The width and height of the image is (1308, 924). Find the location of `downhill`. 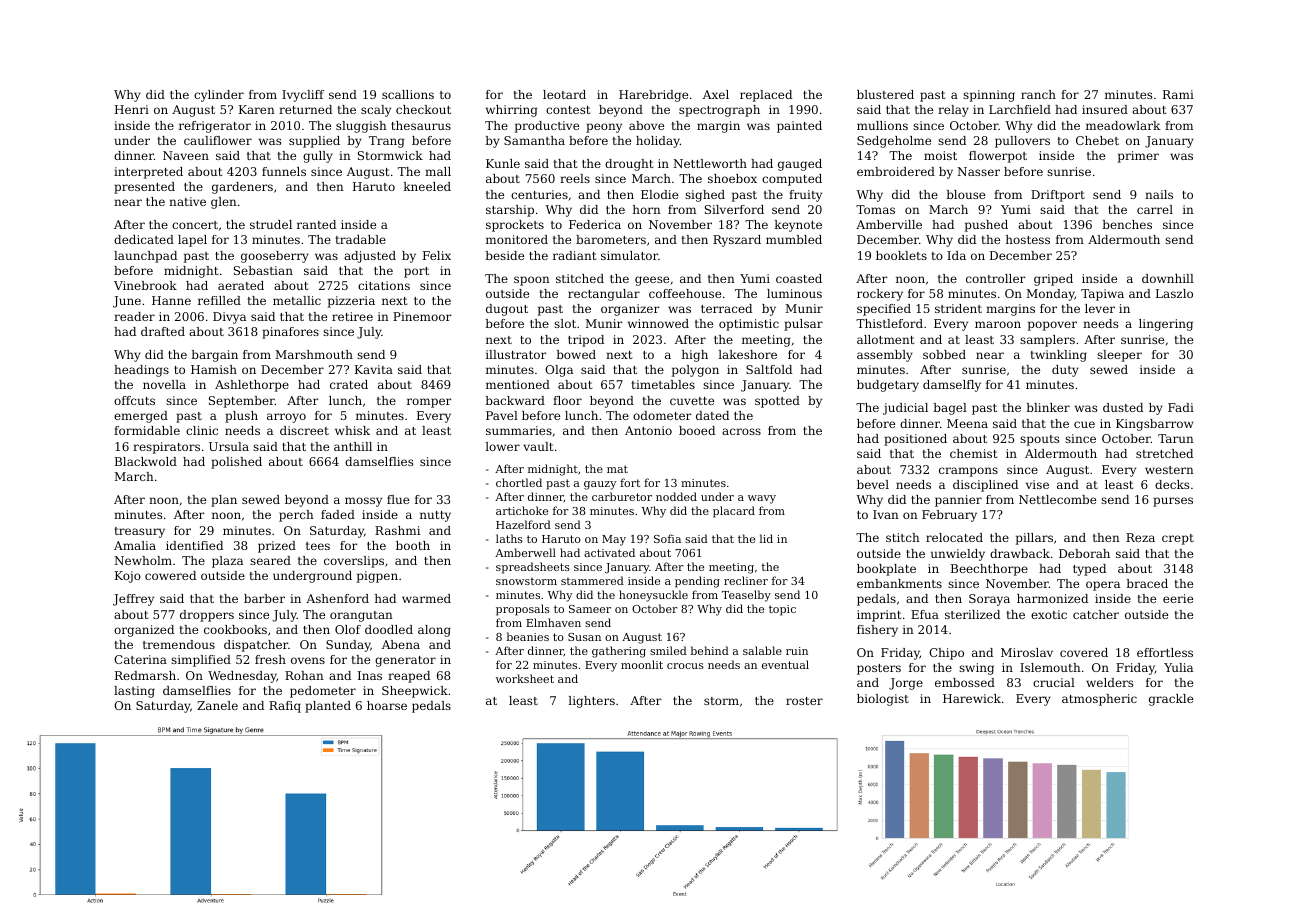

downhill is located at coordinates (1168, 278).
